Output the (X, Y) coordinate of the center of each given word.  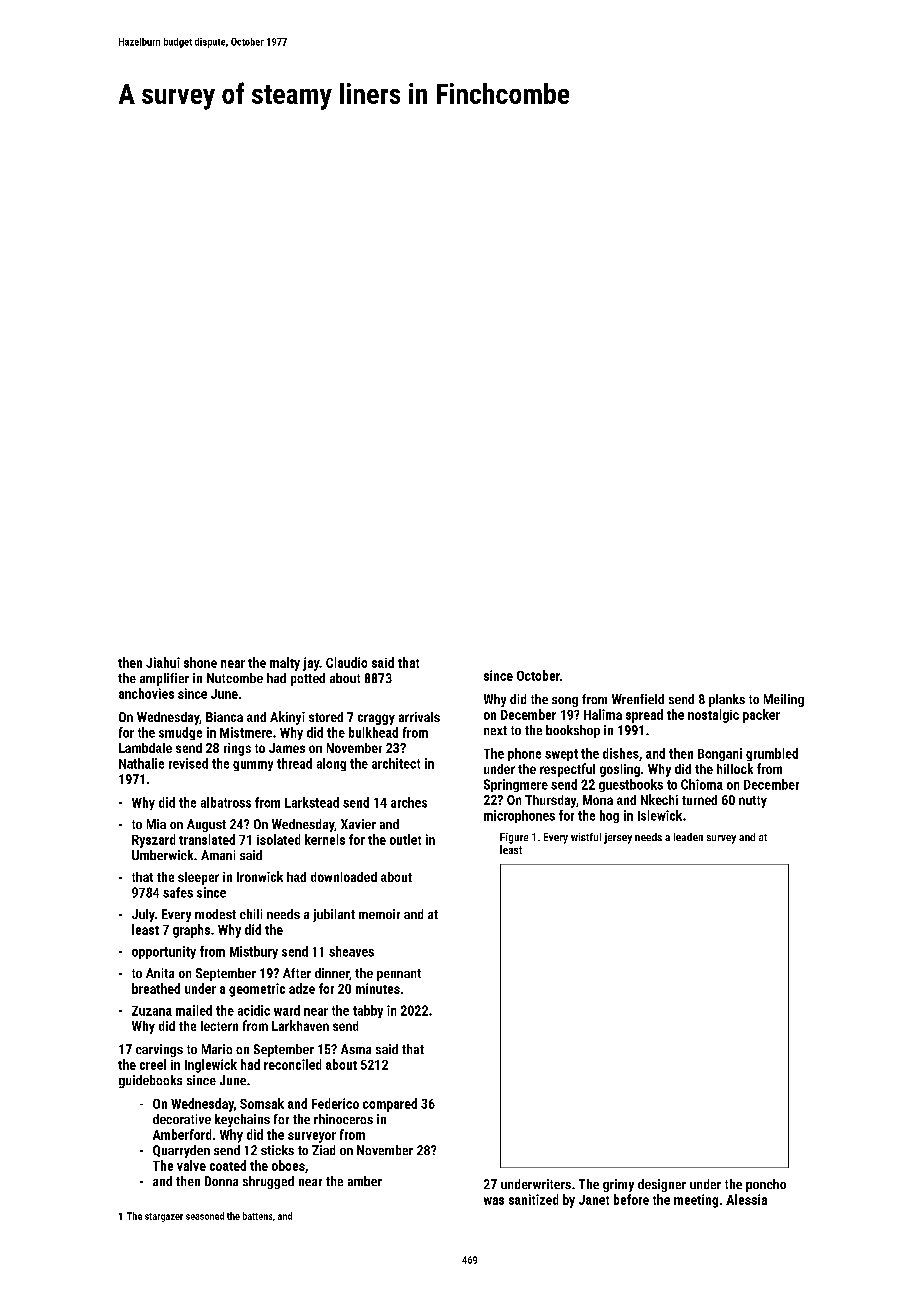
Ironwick (260, 876)
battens (257, 1216)
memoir (379, 914)
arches (409, 802)
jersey (618, 838)
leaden (688, 837)
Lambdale (145, 748)
